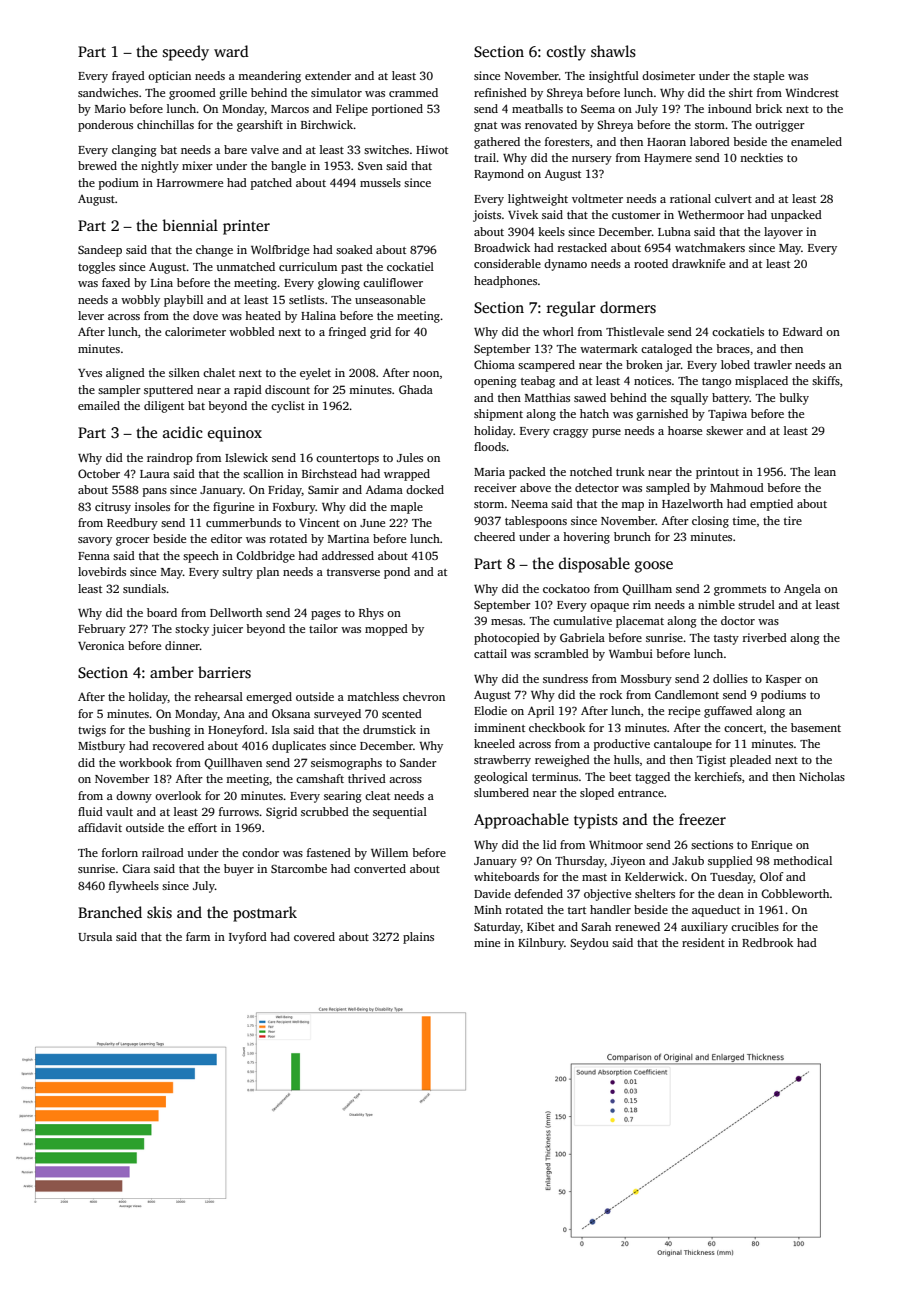 The image size is (924, 1308). Describe the element at coordinates (336, 92) in the screenshot. I see `simulator` at that location.
